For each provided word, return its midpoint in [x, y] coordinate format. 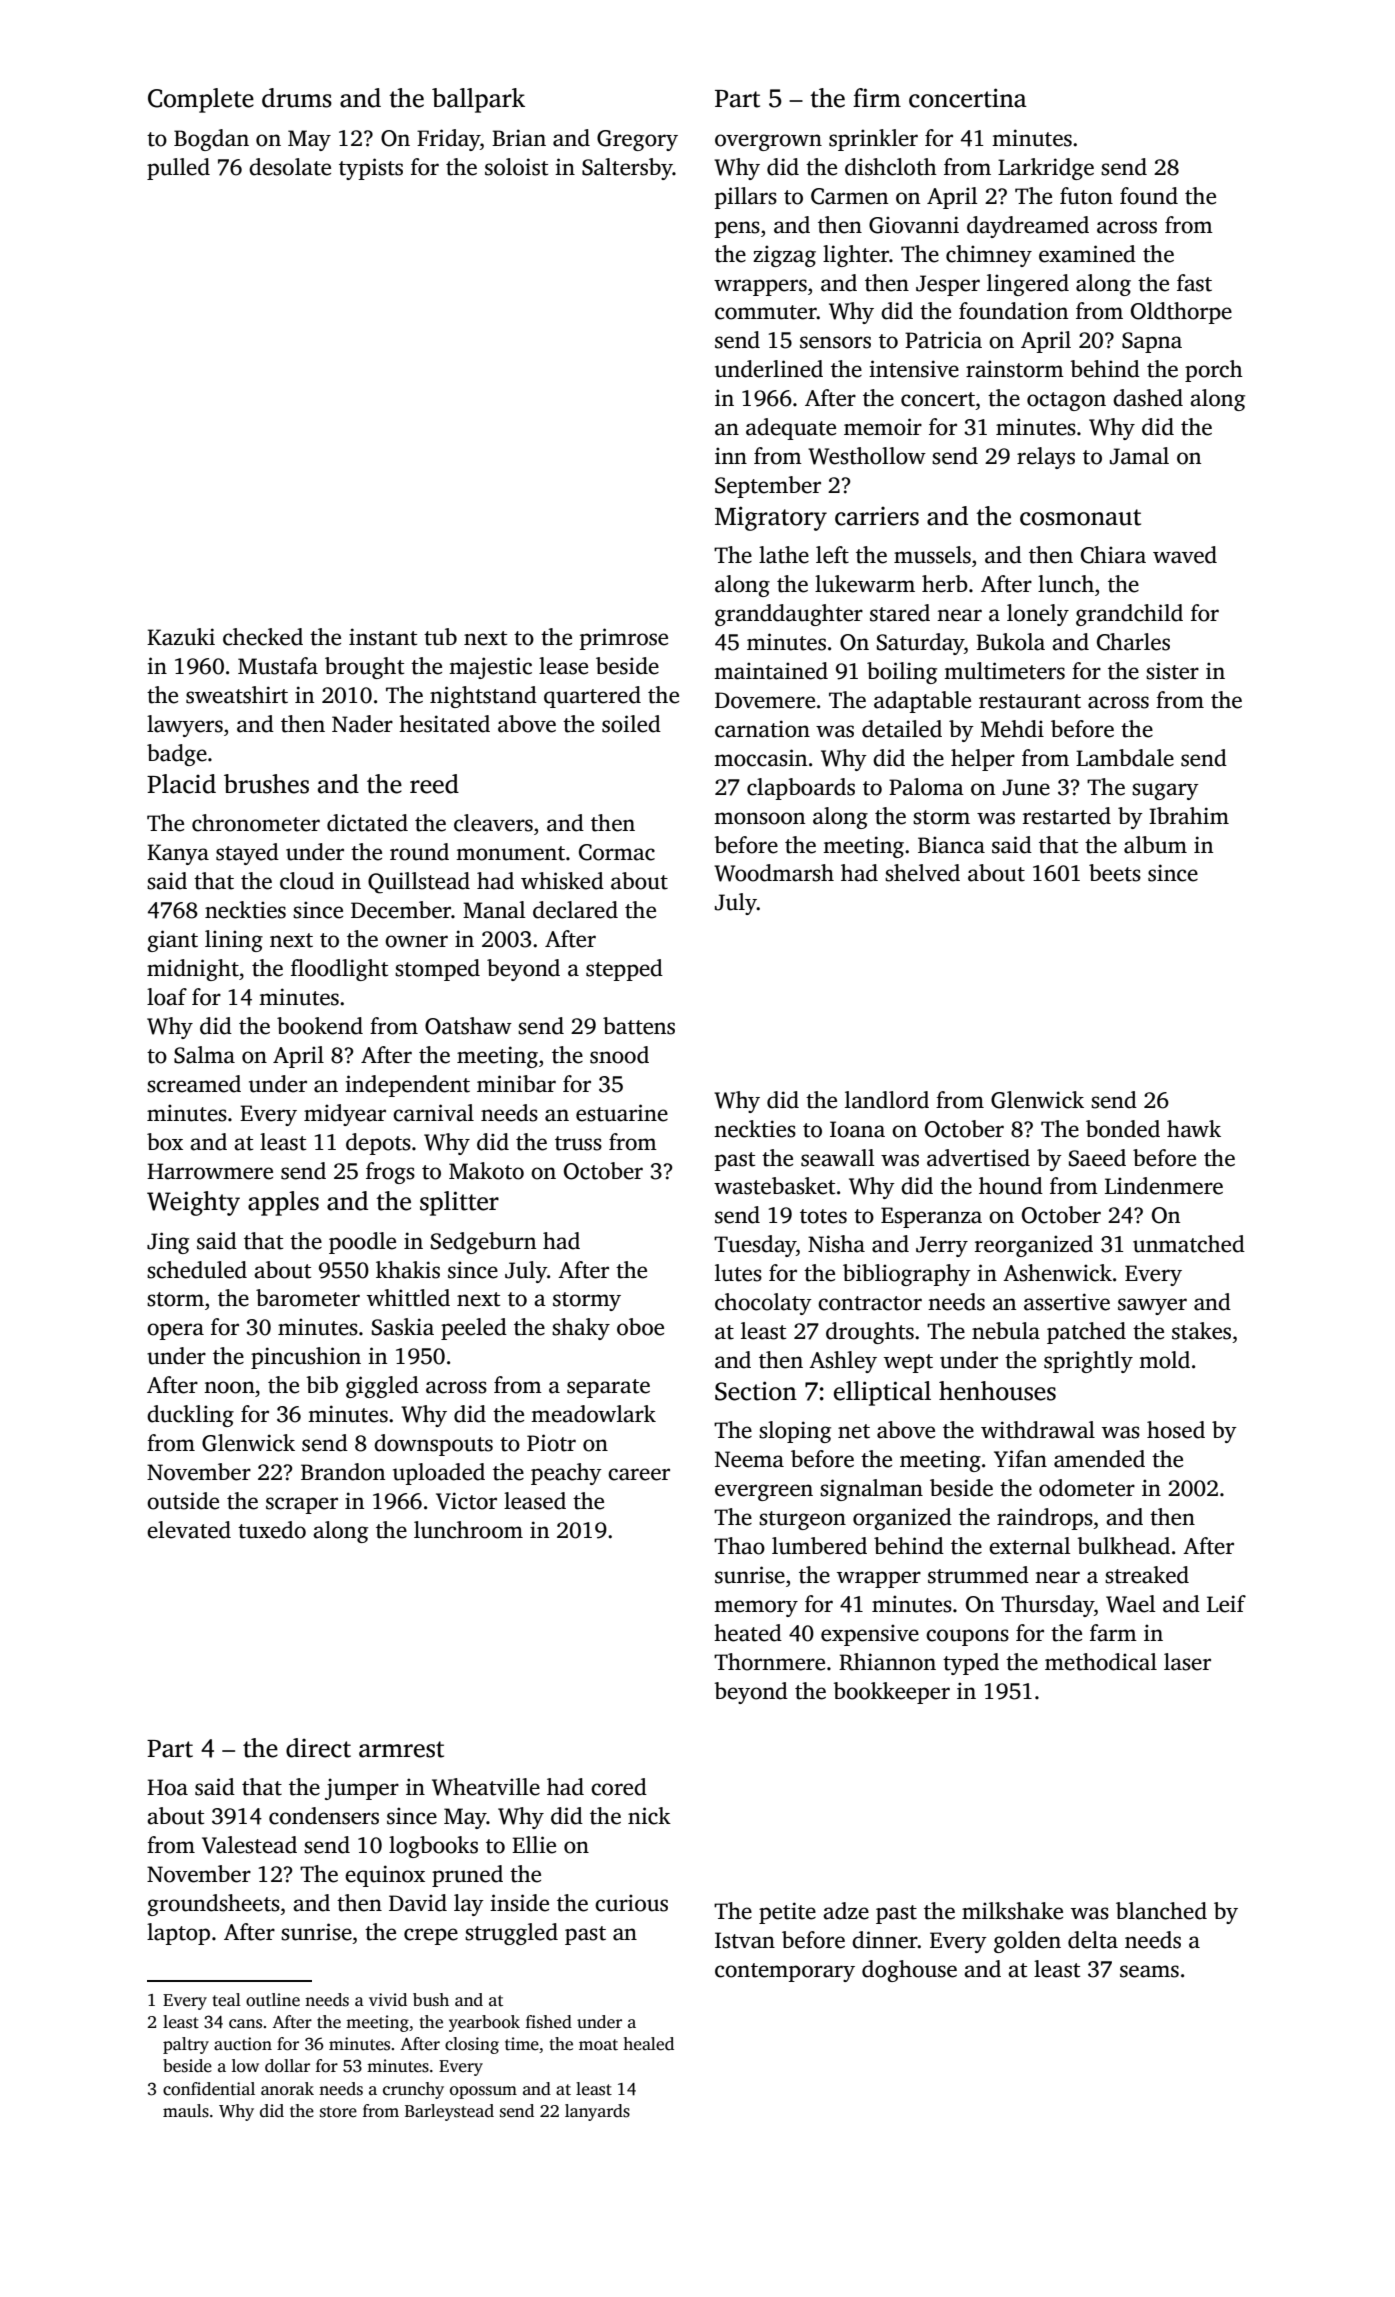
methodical [1101, 1662]
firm [877, 97]
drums [297, 98]
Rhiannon [887, 1662]
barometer [308, 1298]
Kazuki [181, 637]
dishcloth [891, 167]
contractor [870, 1303]
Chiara [1113, 555]
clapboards [801, 789]
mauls [186, 2111]
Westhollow [867, 456]
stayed [247, 854]
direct [318, 1748]
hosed [1176, 1430]
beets [1115, 873]
